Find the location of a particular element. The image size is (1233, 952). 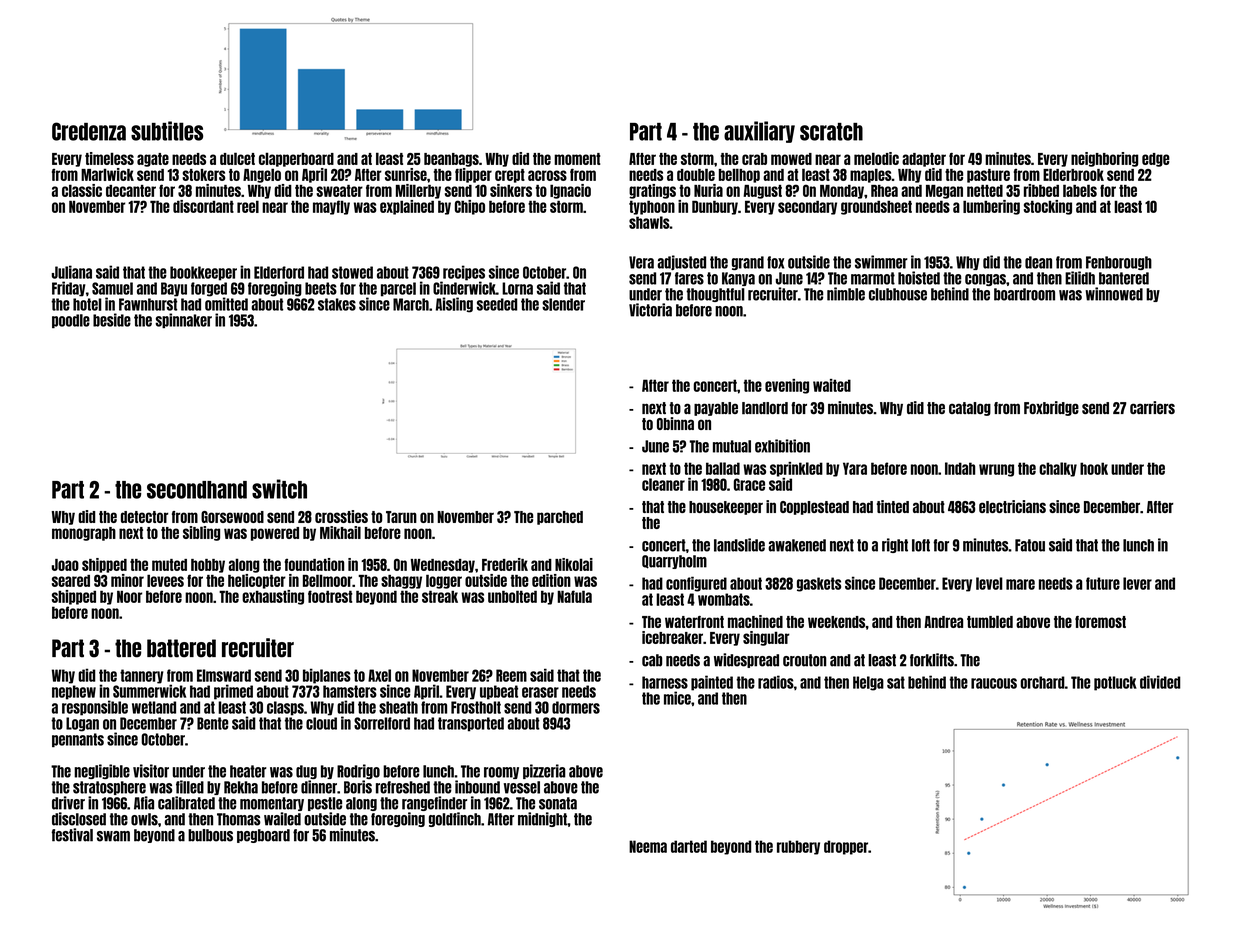

owls is located at coordinates (144, 819).
